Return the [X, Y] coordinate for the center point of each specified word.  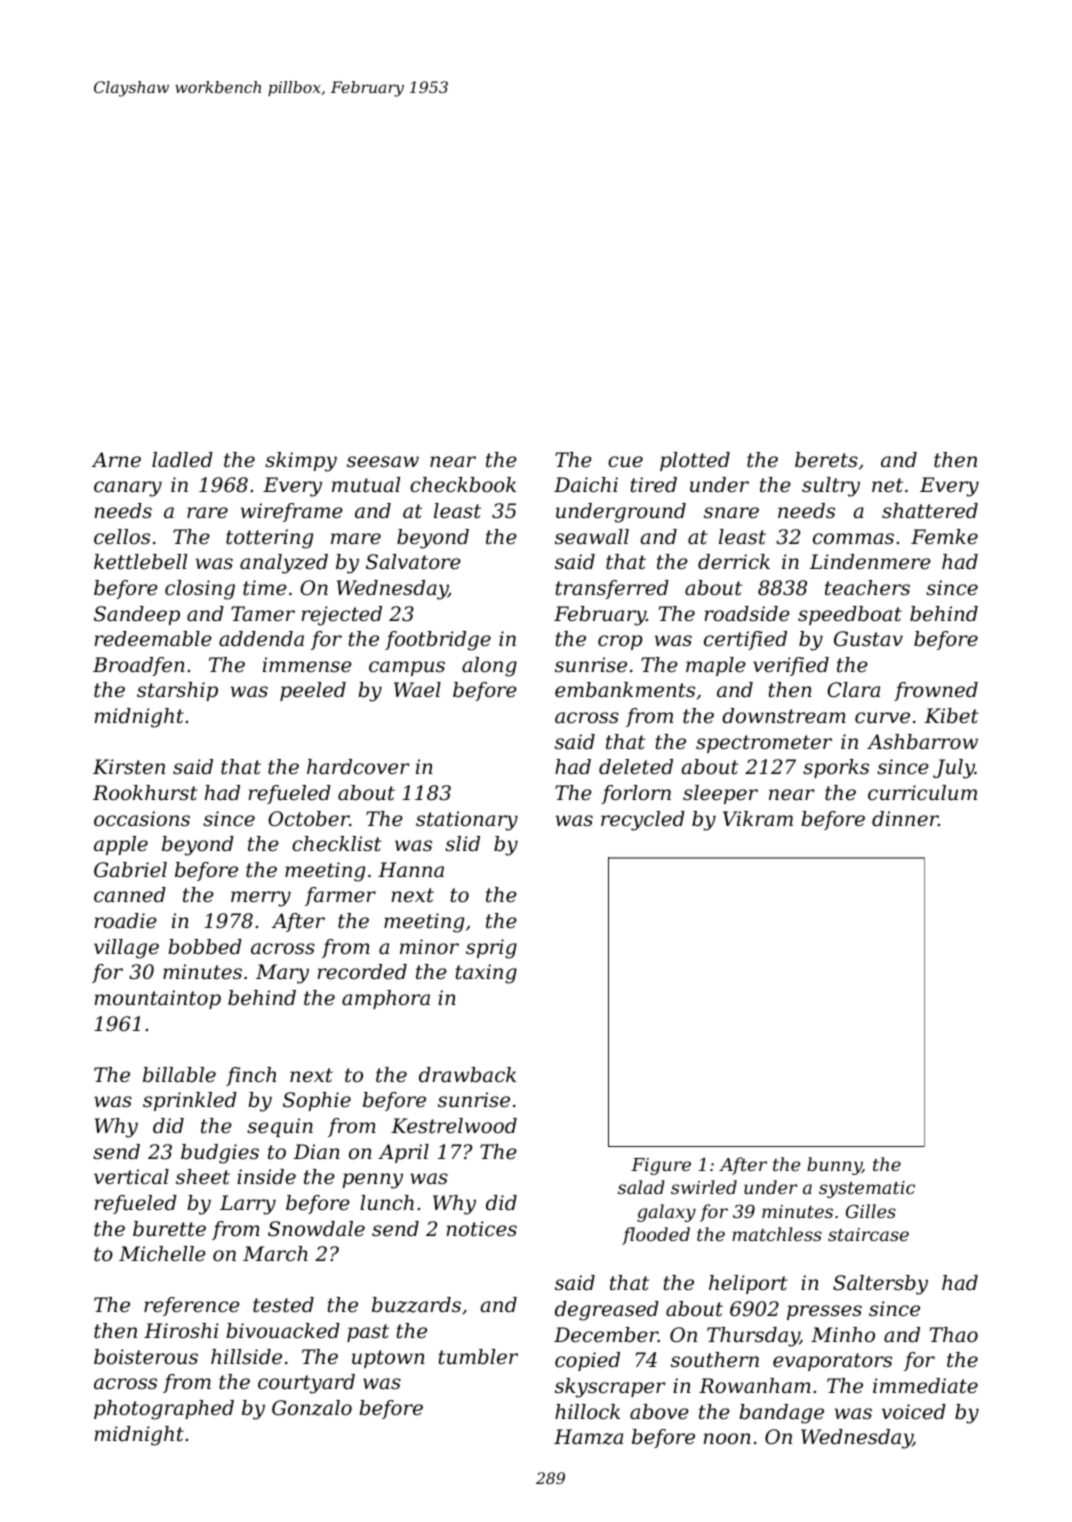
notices [481, 1229]
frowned [936, 691]
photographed [164, 1410]
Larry [248, 1205]
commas [853, 539]
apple [121, 845]
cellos [122, 537]
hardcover [358, 767]
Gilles [871, 1211]
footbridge [438, 641]
